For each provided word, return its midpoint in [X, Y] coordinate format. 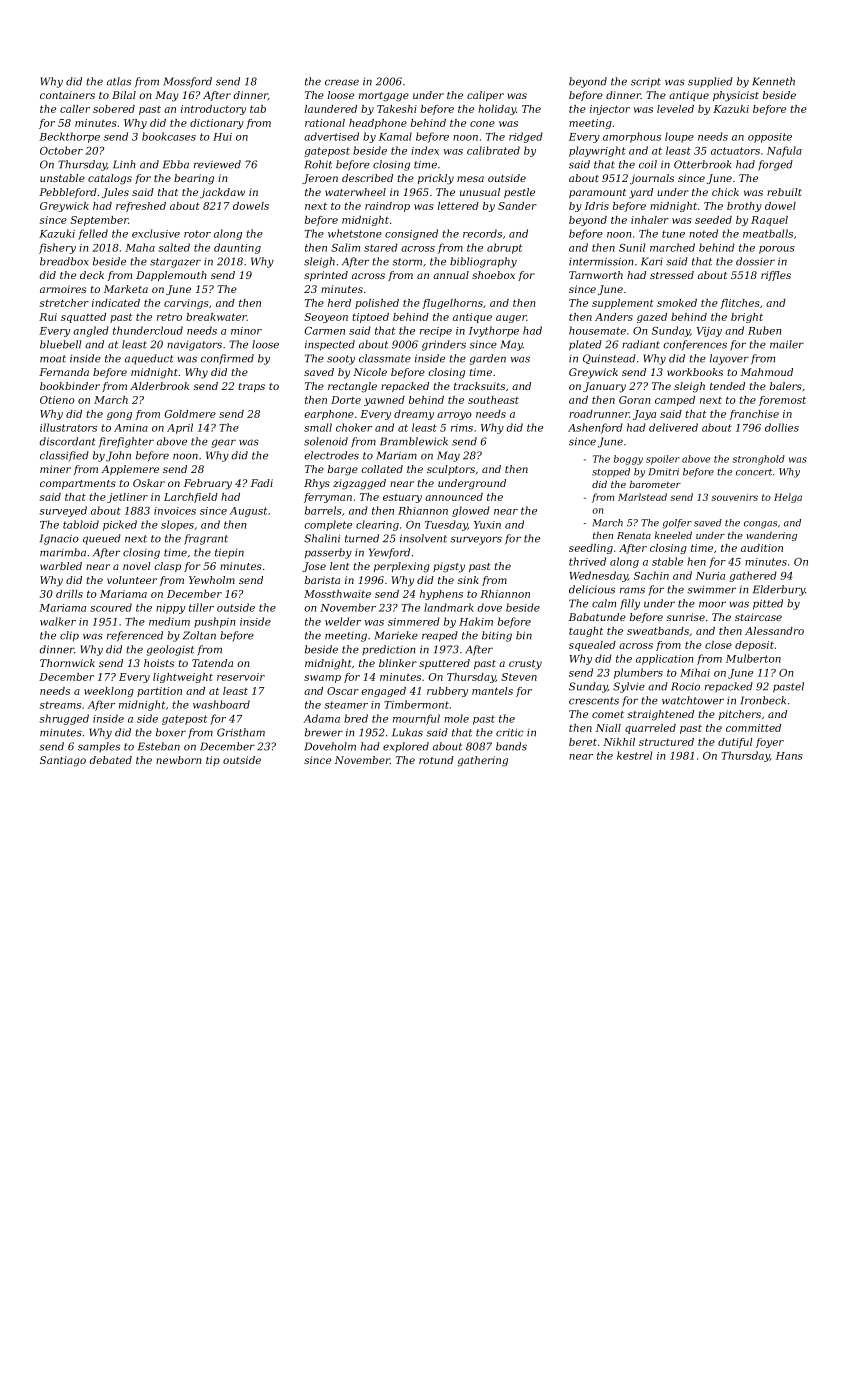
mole [456, 718]
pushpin [215, 622]
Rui [48, 317]
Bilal [124, 95]
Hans [789, 756]
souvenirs [735, 497]
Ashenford [595, 428]
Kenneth [773, 81]
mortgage [384, 97]
